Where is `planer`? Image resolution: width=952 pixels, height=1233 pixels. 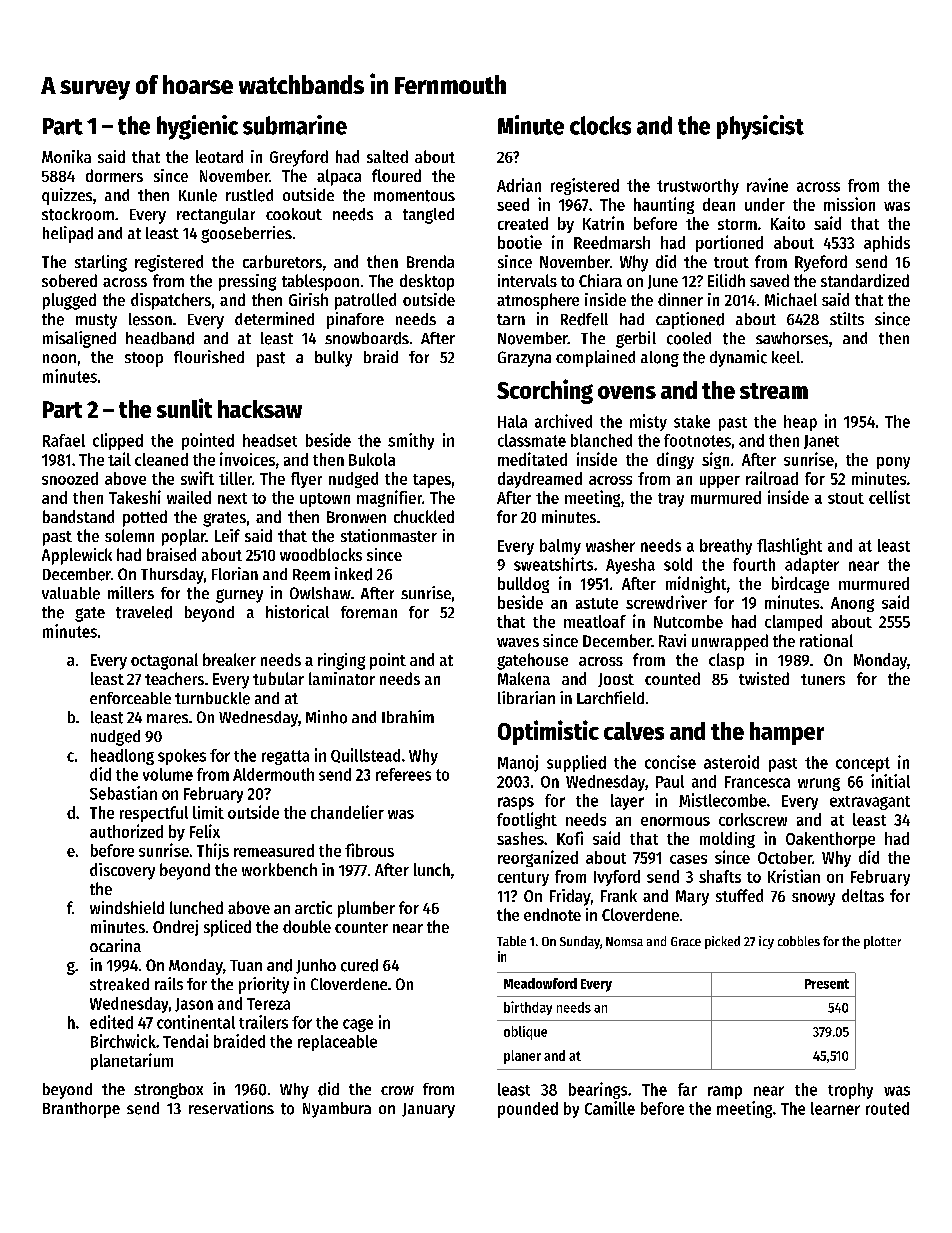
planer is located at coordinates (522, 1057).
